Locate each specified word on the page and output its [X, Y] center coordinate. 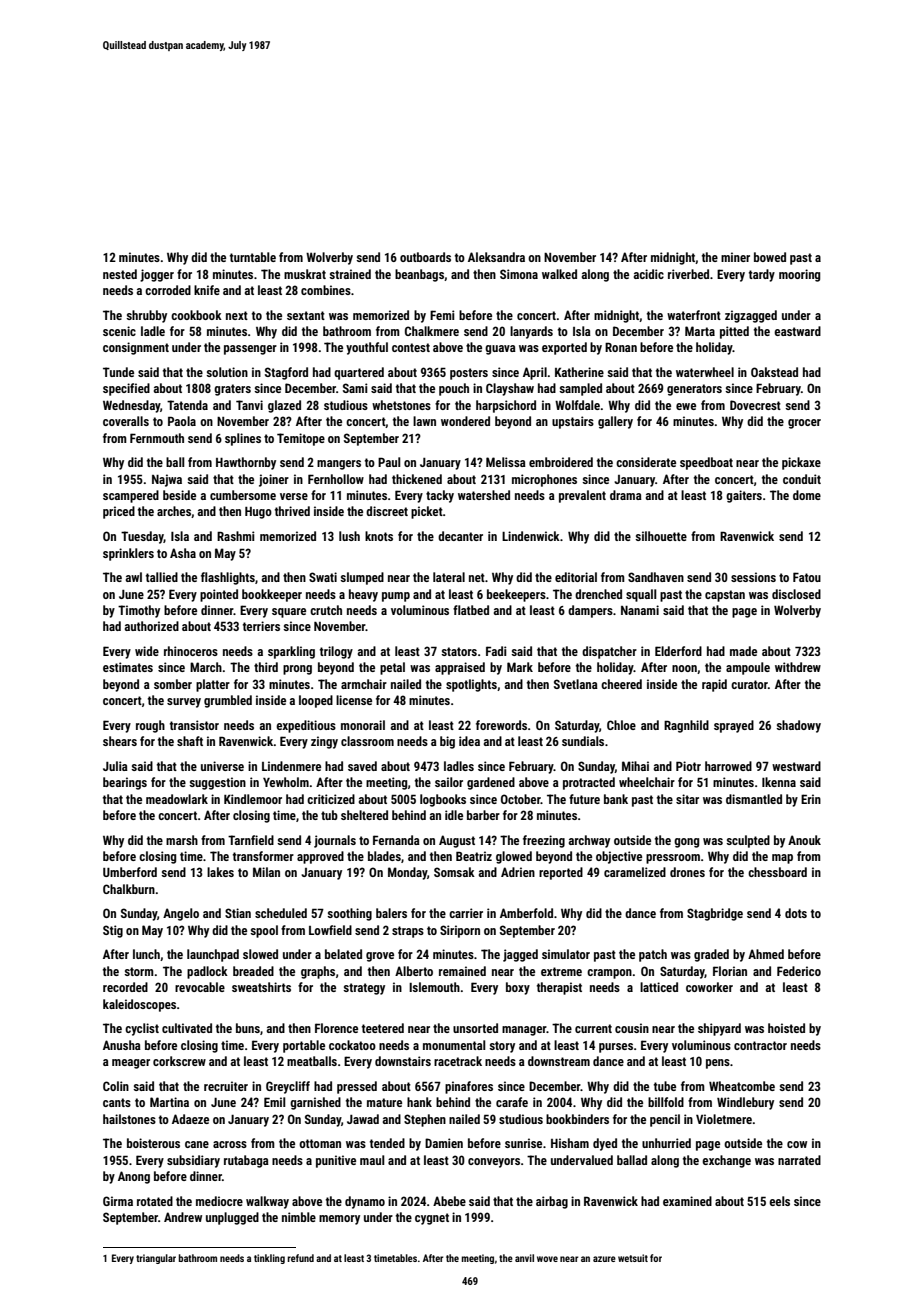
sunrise [523, 1143]
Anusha [122, 1045]
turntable [253, 257]
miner [735, 257]
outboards [425, 257]
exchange [726, 1161]
